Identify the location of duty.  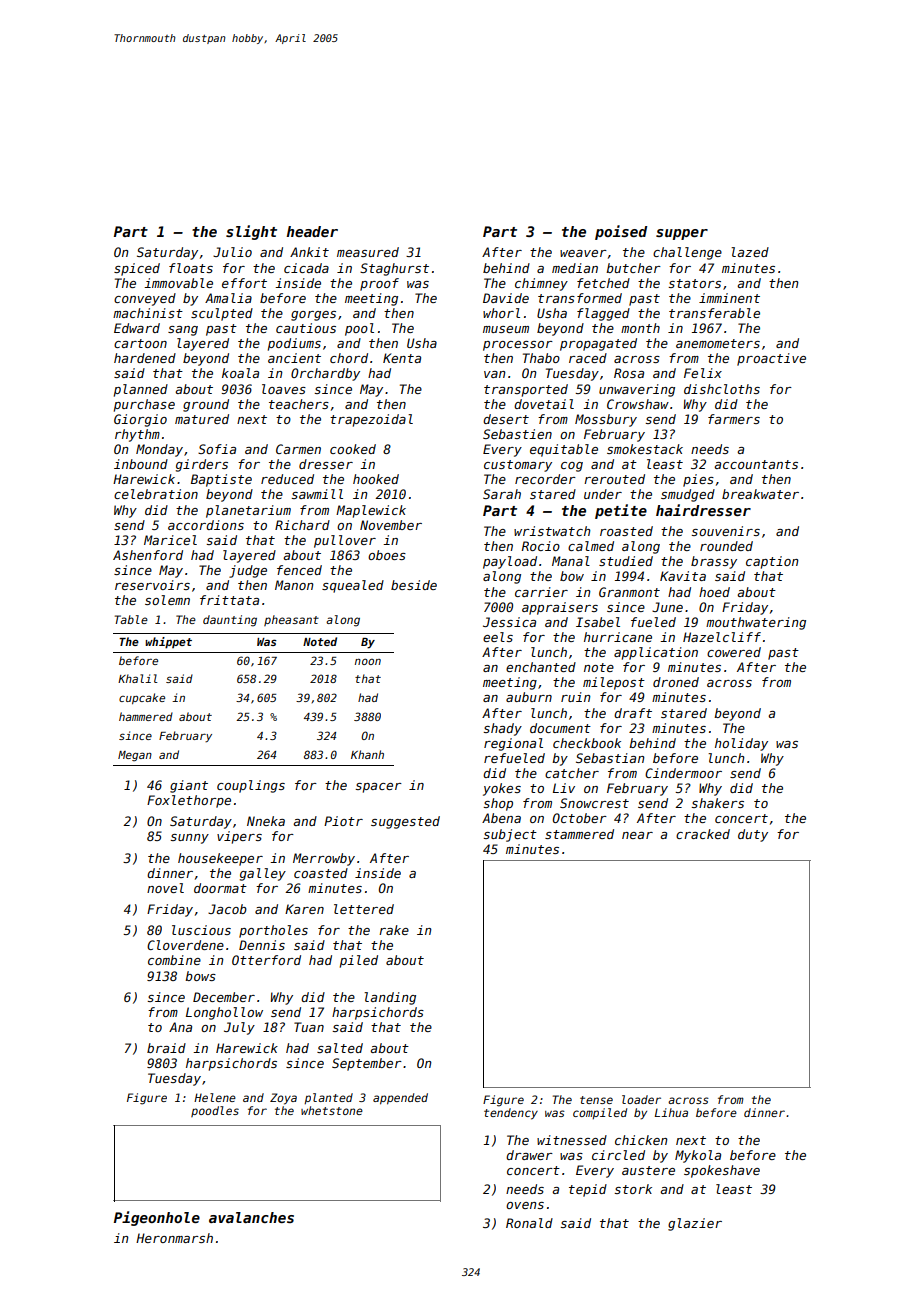
(753, 835).
